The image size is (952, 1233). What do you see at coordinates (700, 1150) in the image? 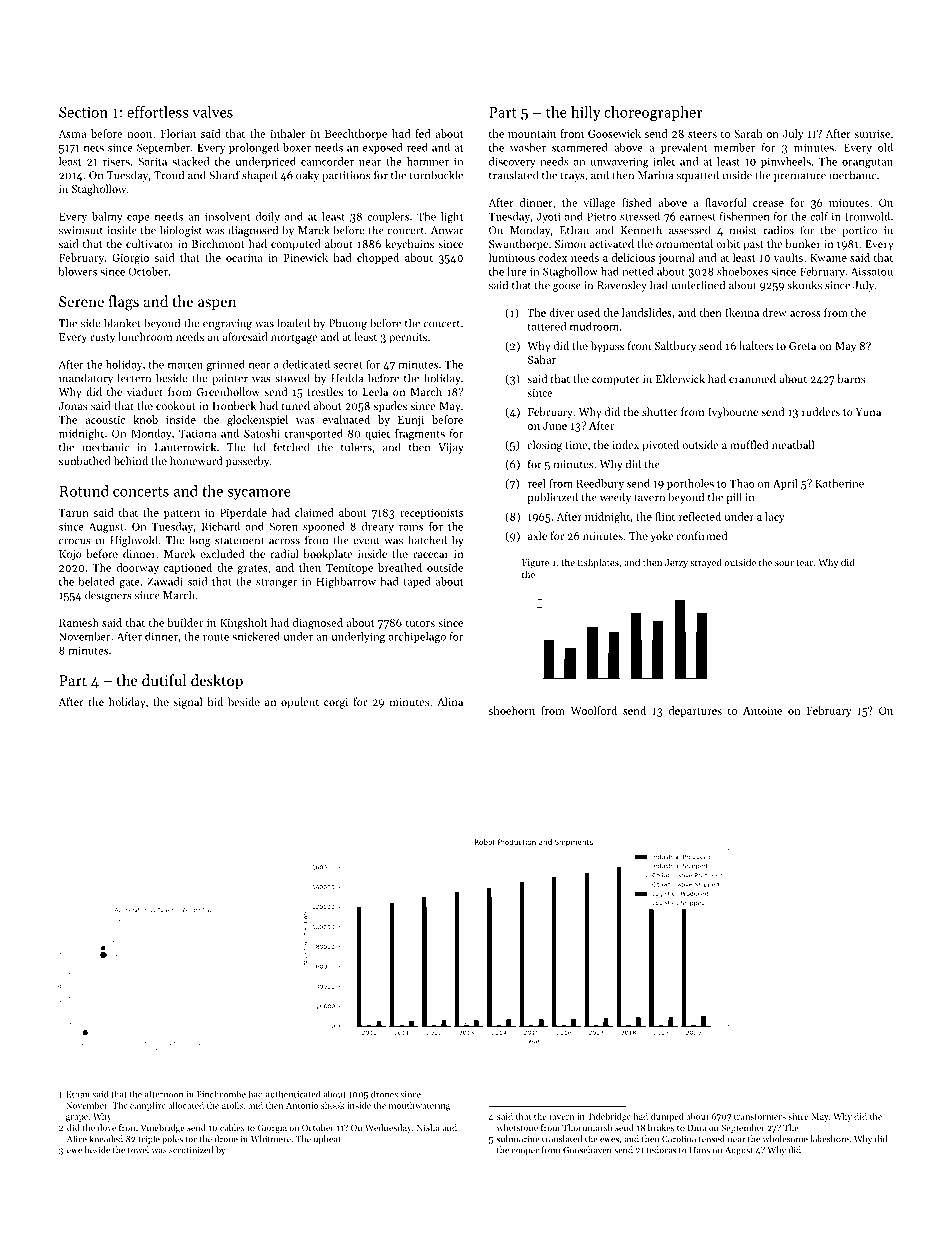
I see `Hans` at bounding box center [700, 1150].
